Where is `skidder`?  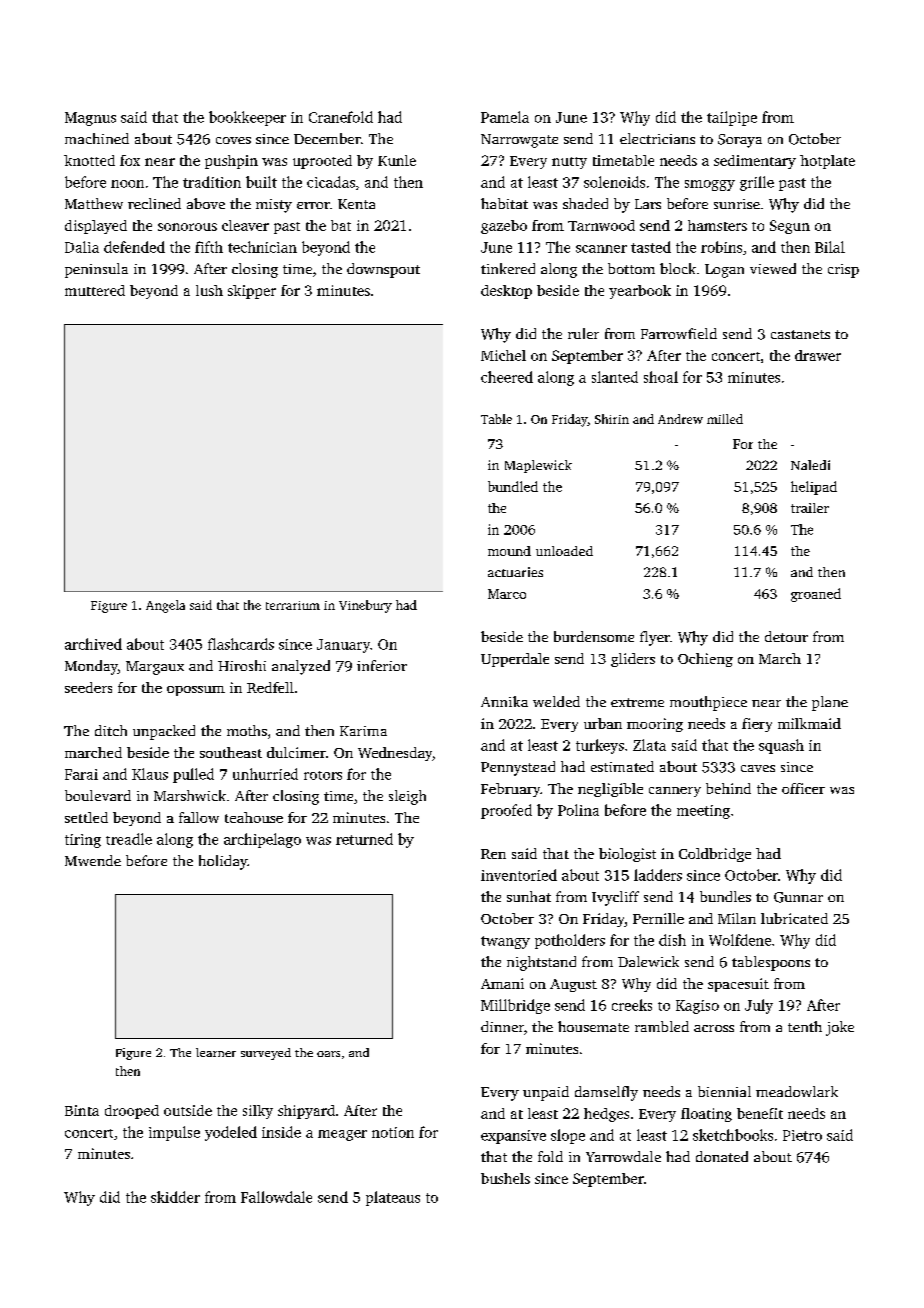 skidder is located at coordinates (175, 1197).
